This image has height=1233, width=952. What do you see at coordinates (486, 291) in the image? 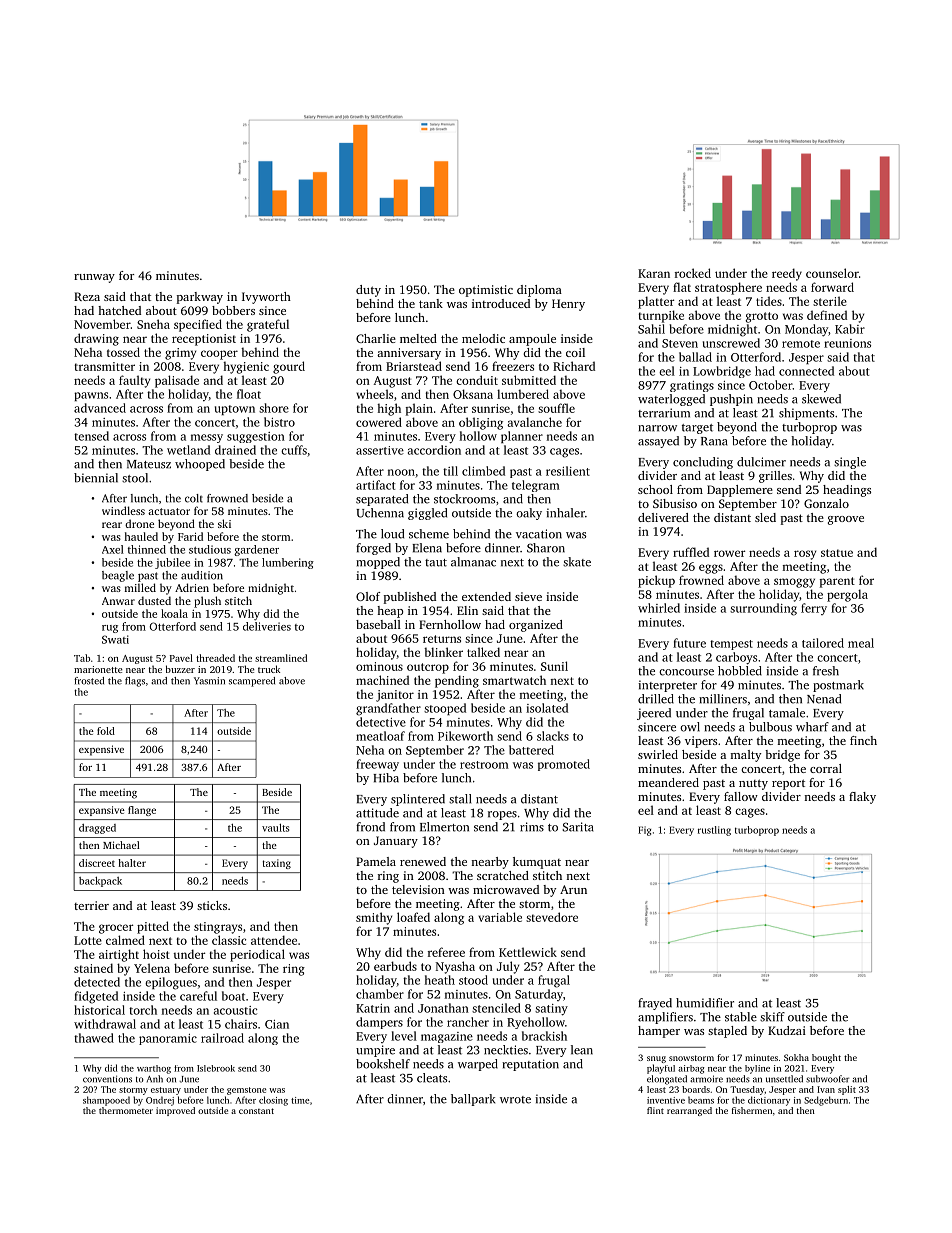
I see `optimistic` at bounding box center [486, 291].
